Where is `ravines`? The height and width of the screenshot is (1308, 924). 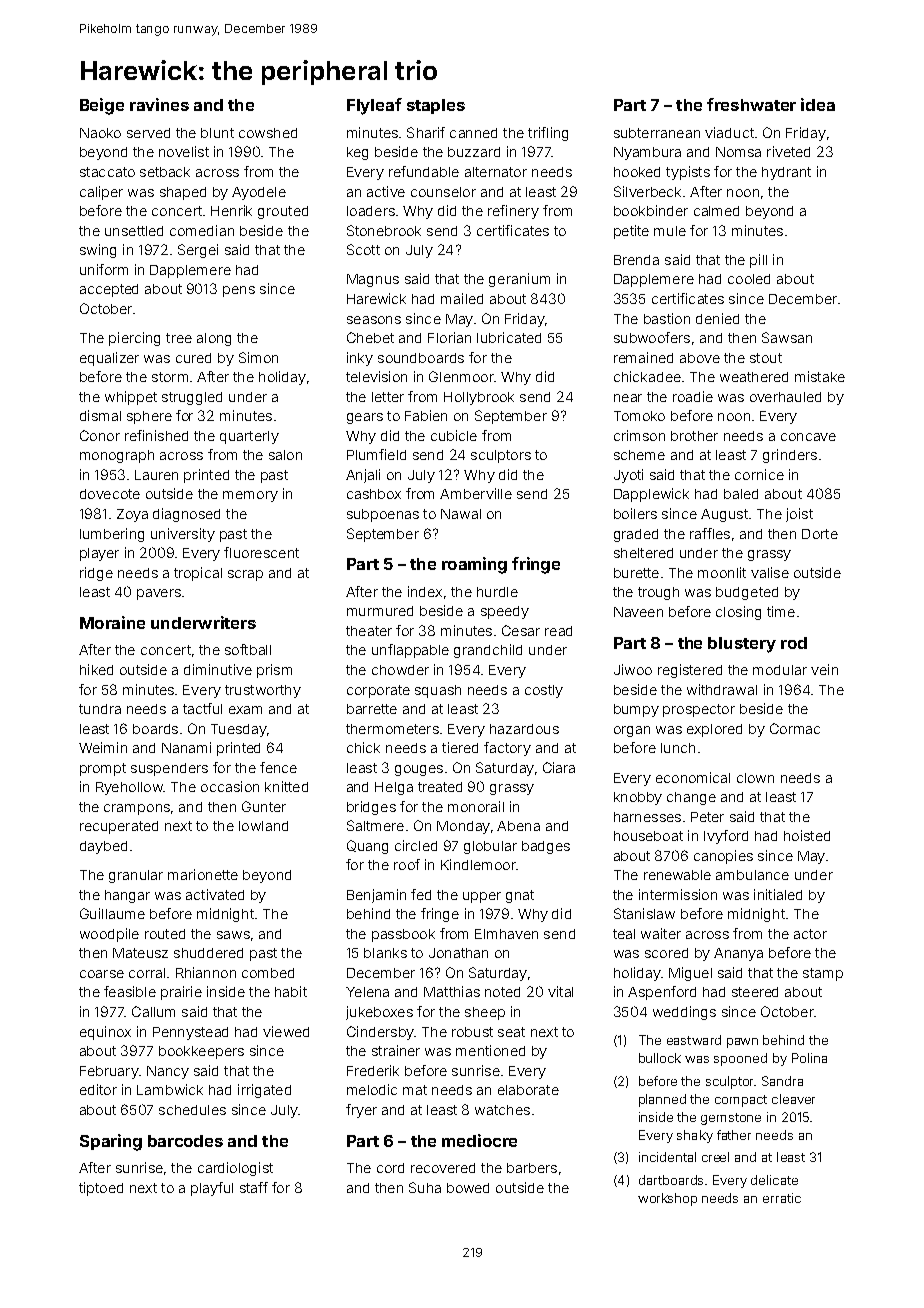
ravines is located at coordinates (159, 104).
